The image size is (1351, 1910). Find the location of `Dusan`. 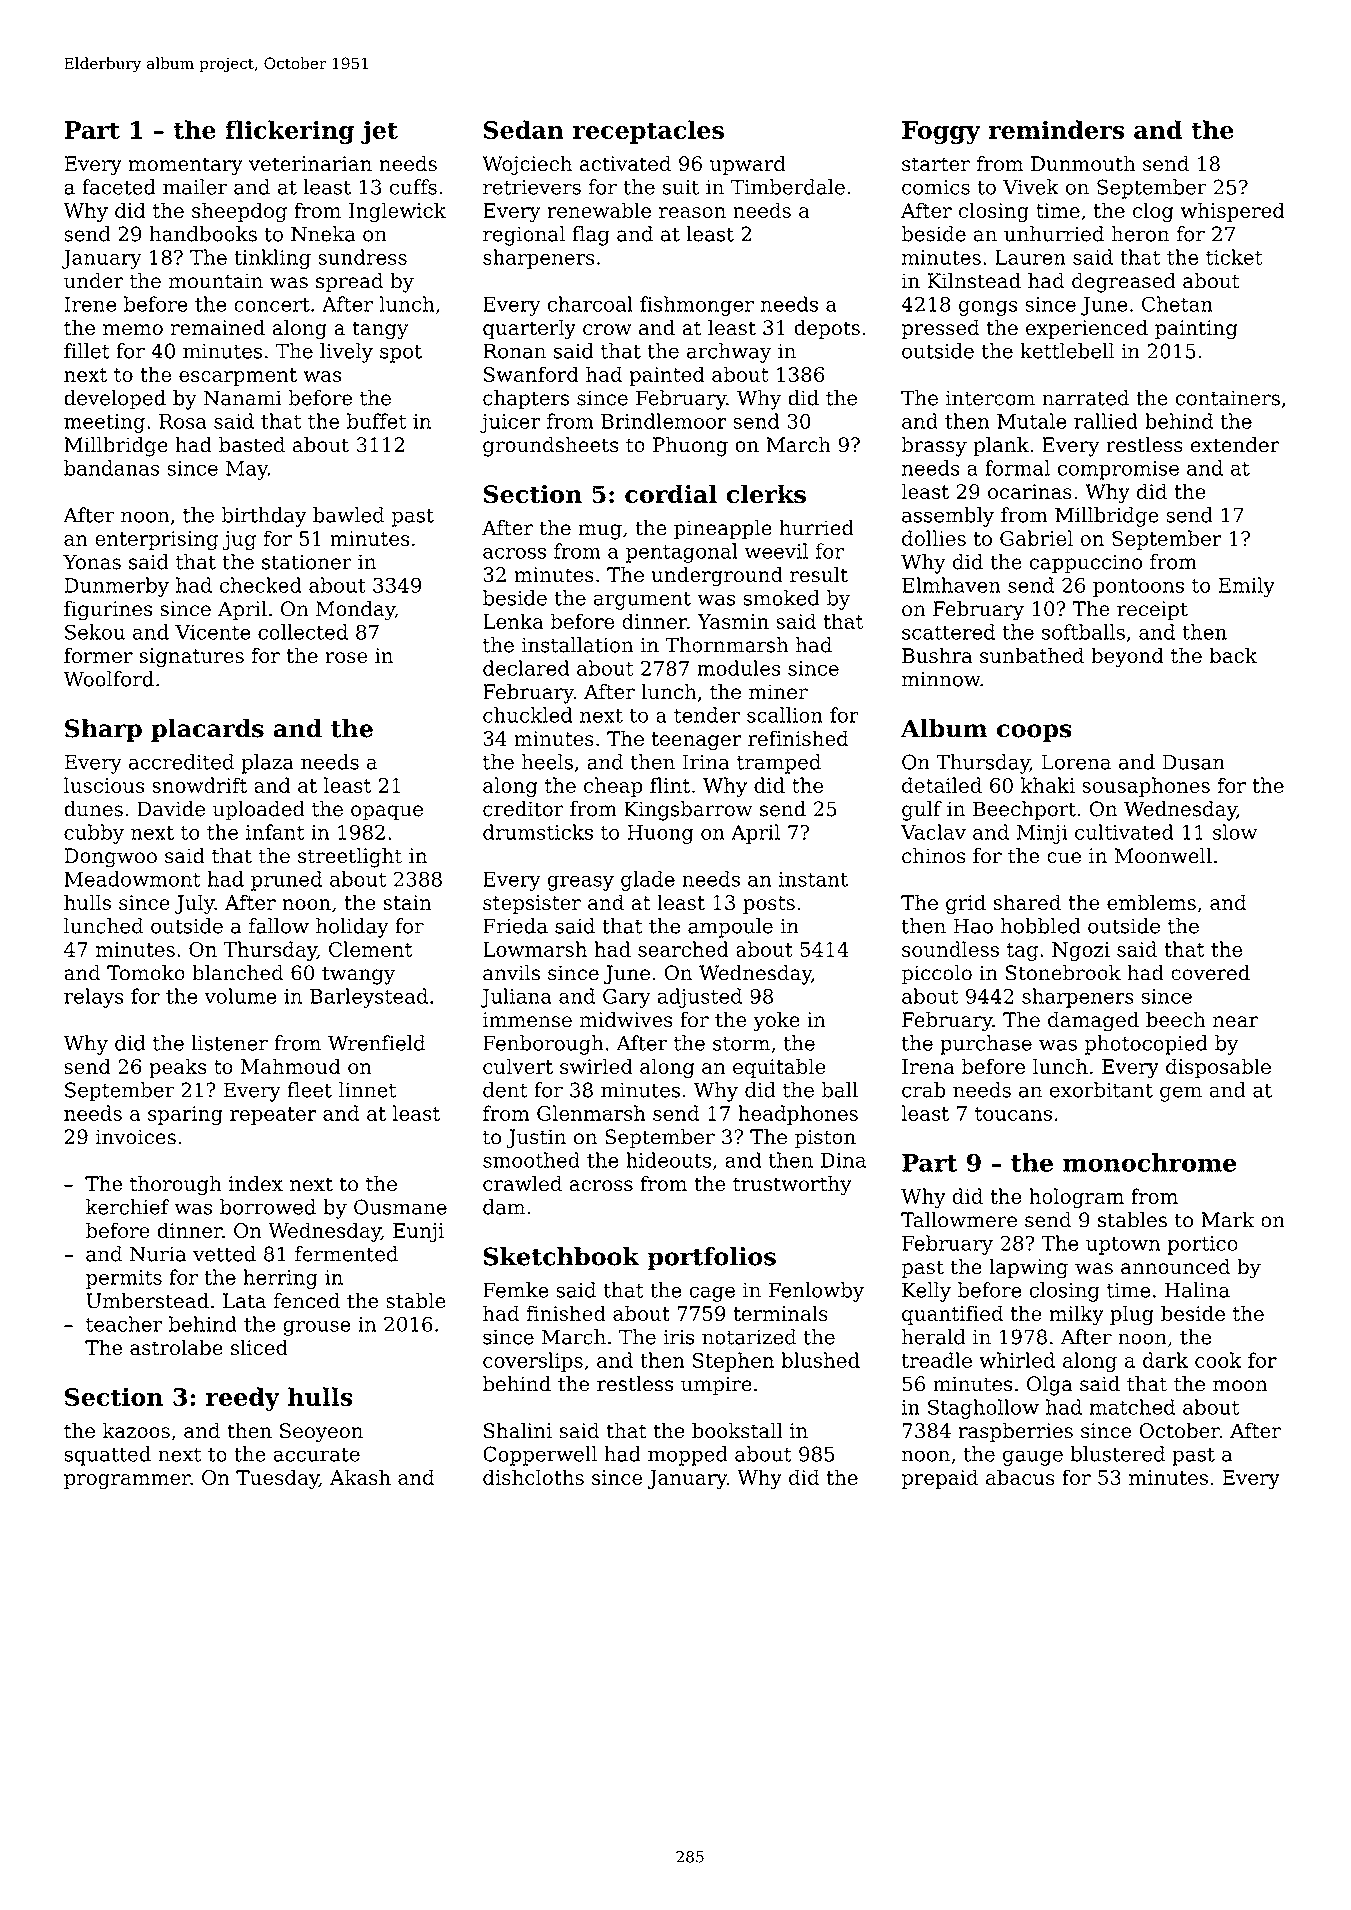

Dusan is located at coordinates (1194, 762).
